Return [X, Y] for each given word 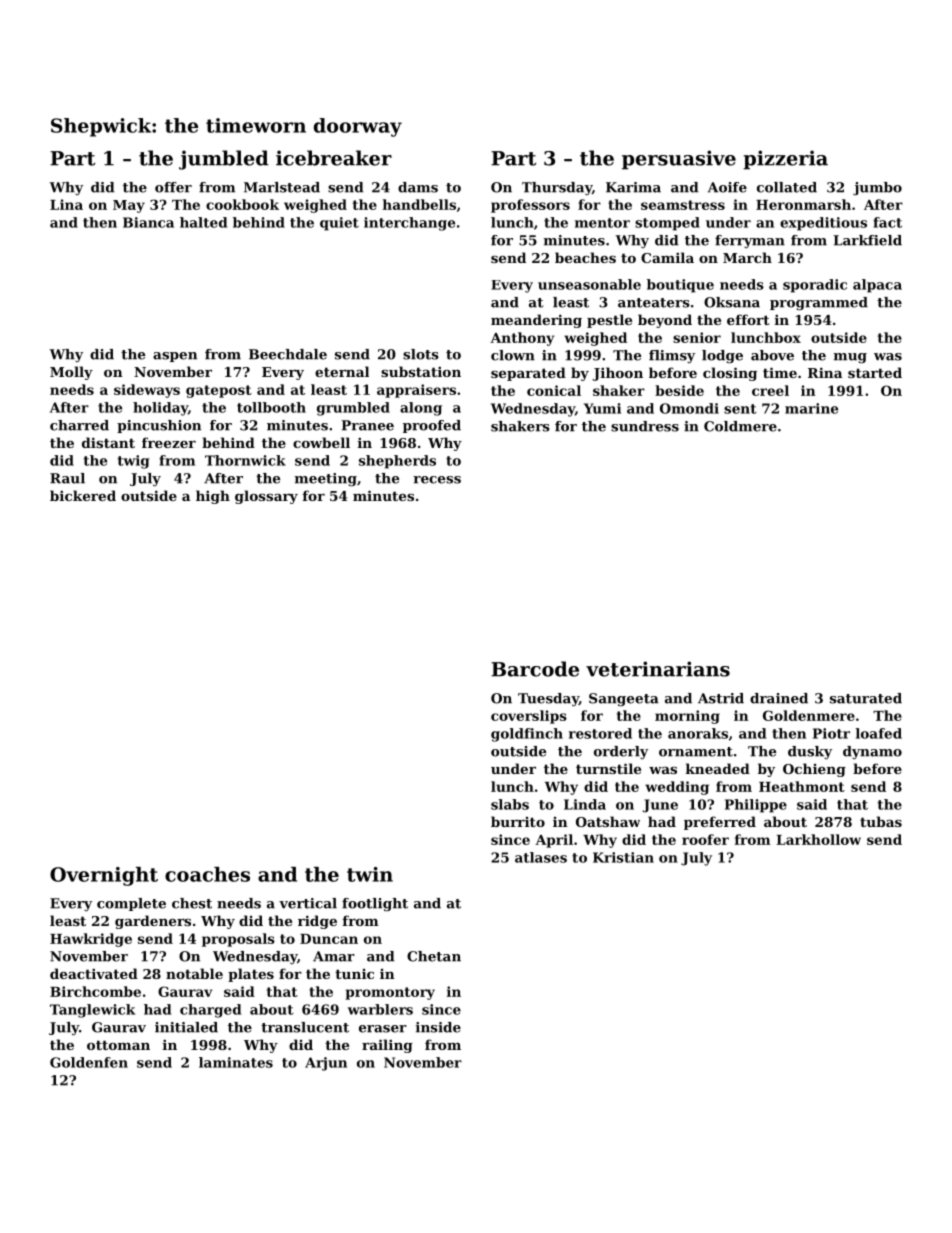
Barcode [535, 669]
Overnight [104, 876]
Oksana [732, 302]
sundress [645, 426]
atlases [541, 857]
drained [779, 698]
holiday [160, 409]
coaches [207, 874]
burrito [518, 821]
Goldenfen [89, 1062]
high [213, 497]
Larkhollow [818, 839]
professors [530, 206]
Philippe [756, 806]
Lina [66, 204]
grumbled [353, 409]
